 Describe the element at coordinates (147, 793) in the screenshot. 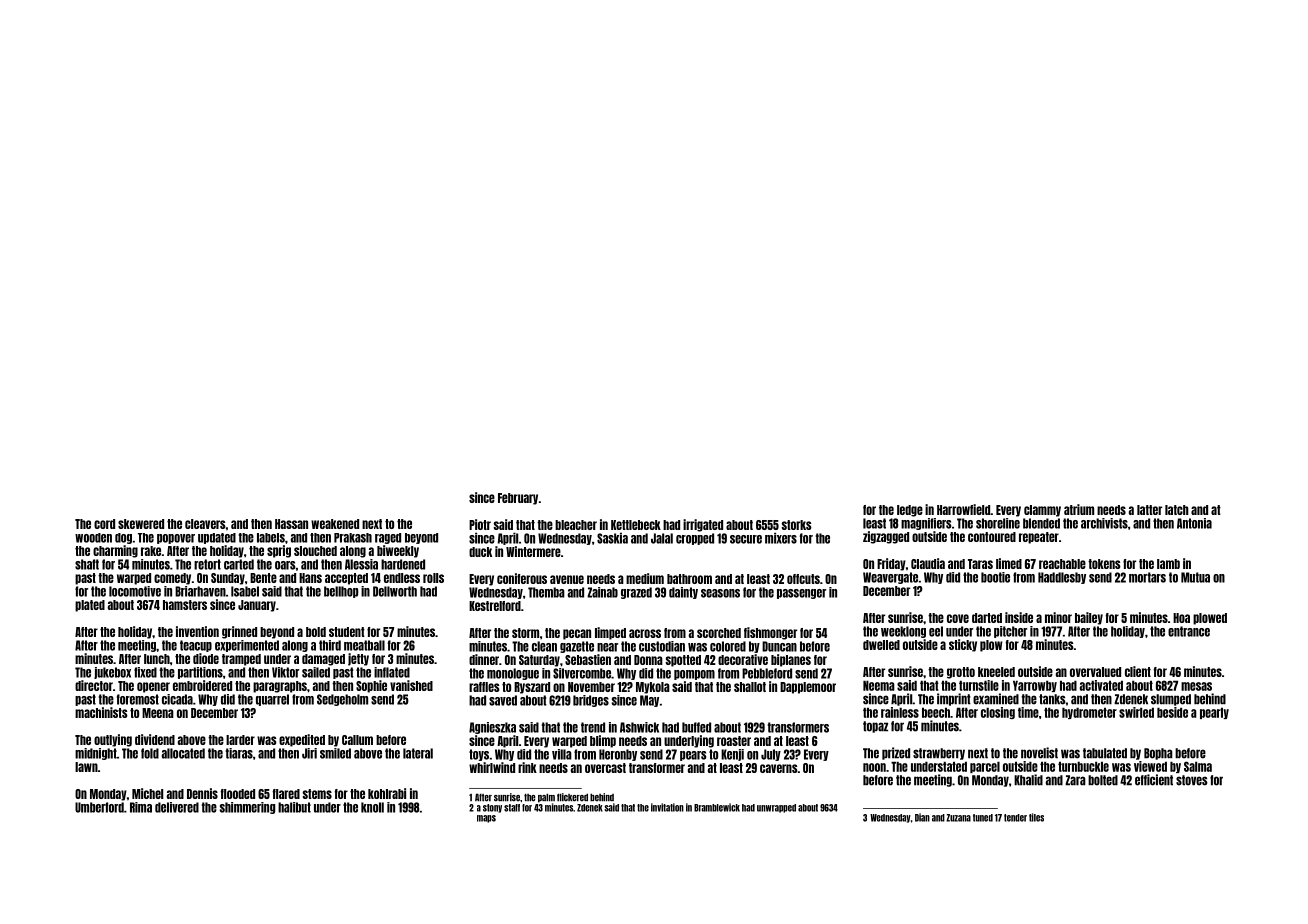

I see `Michel` at that location.
